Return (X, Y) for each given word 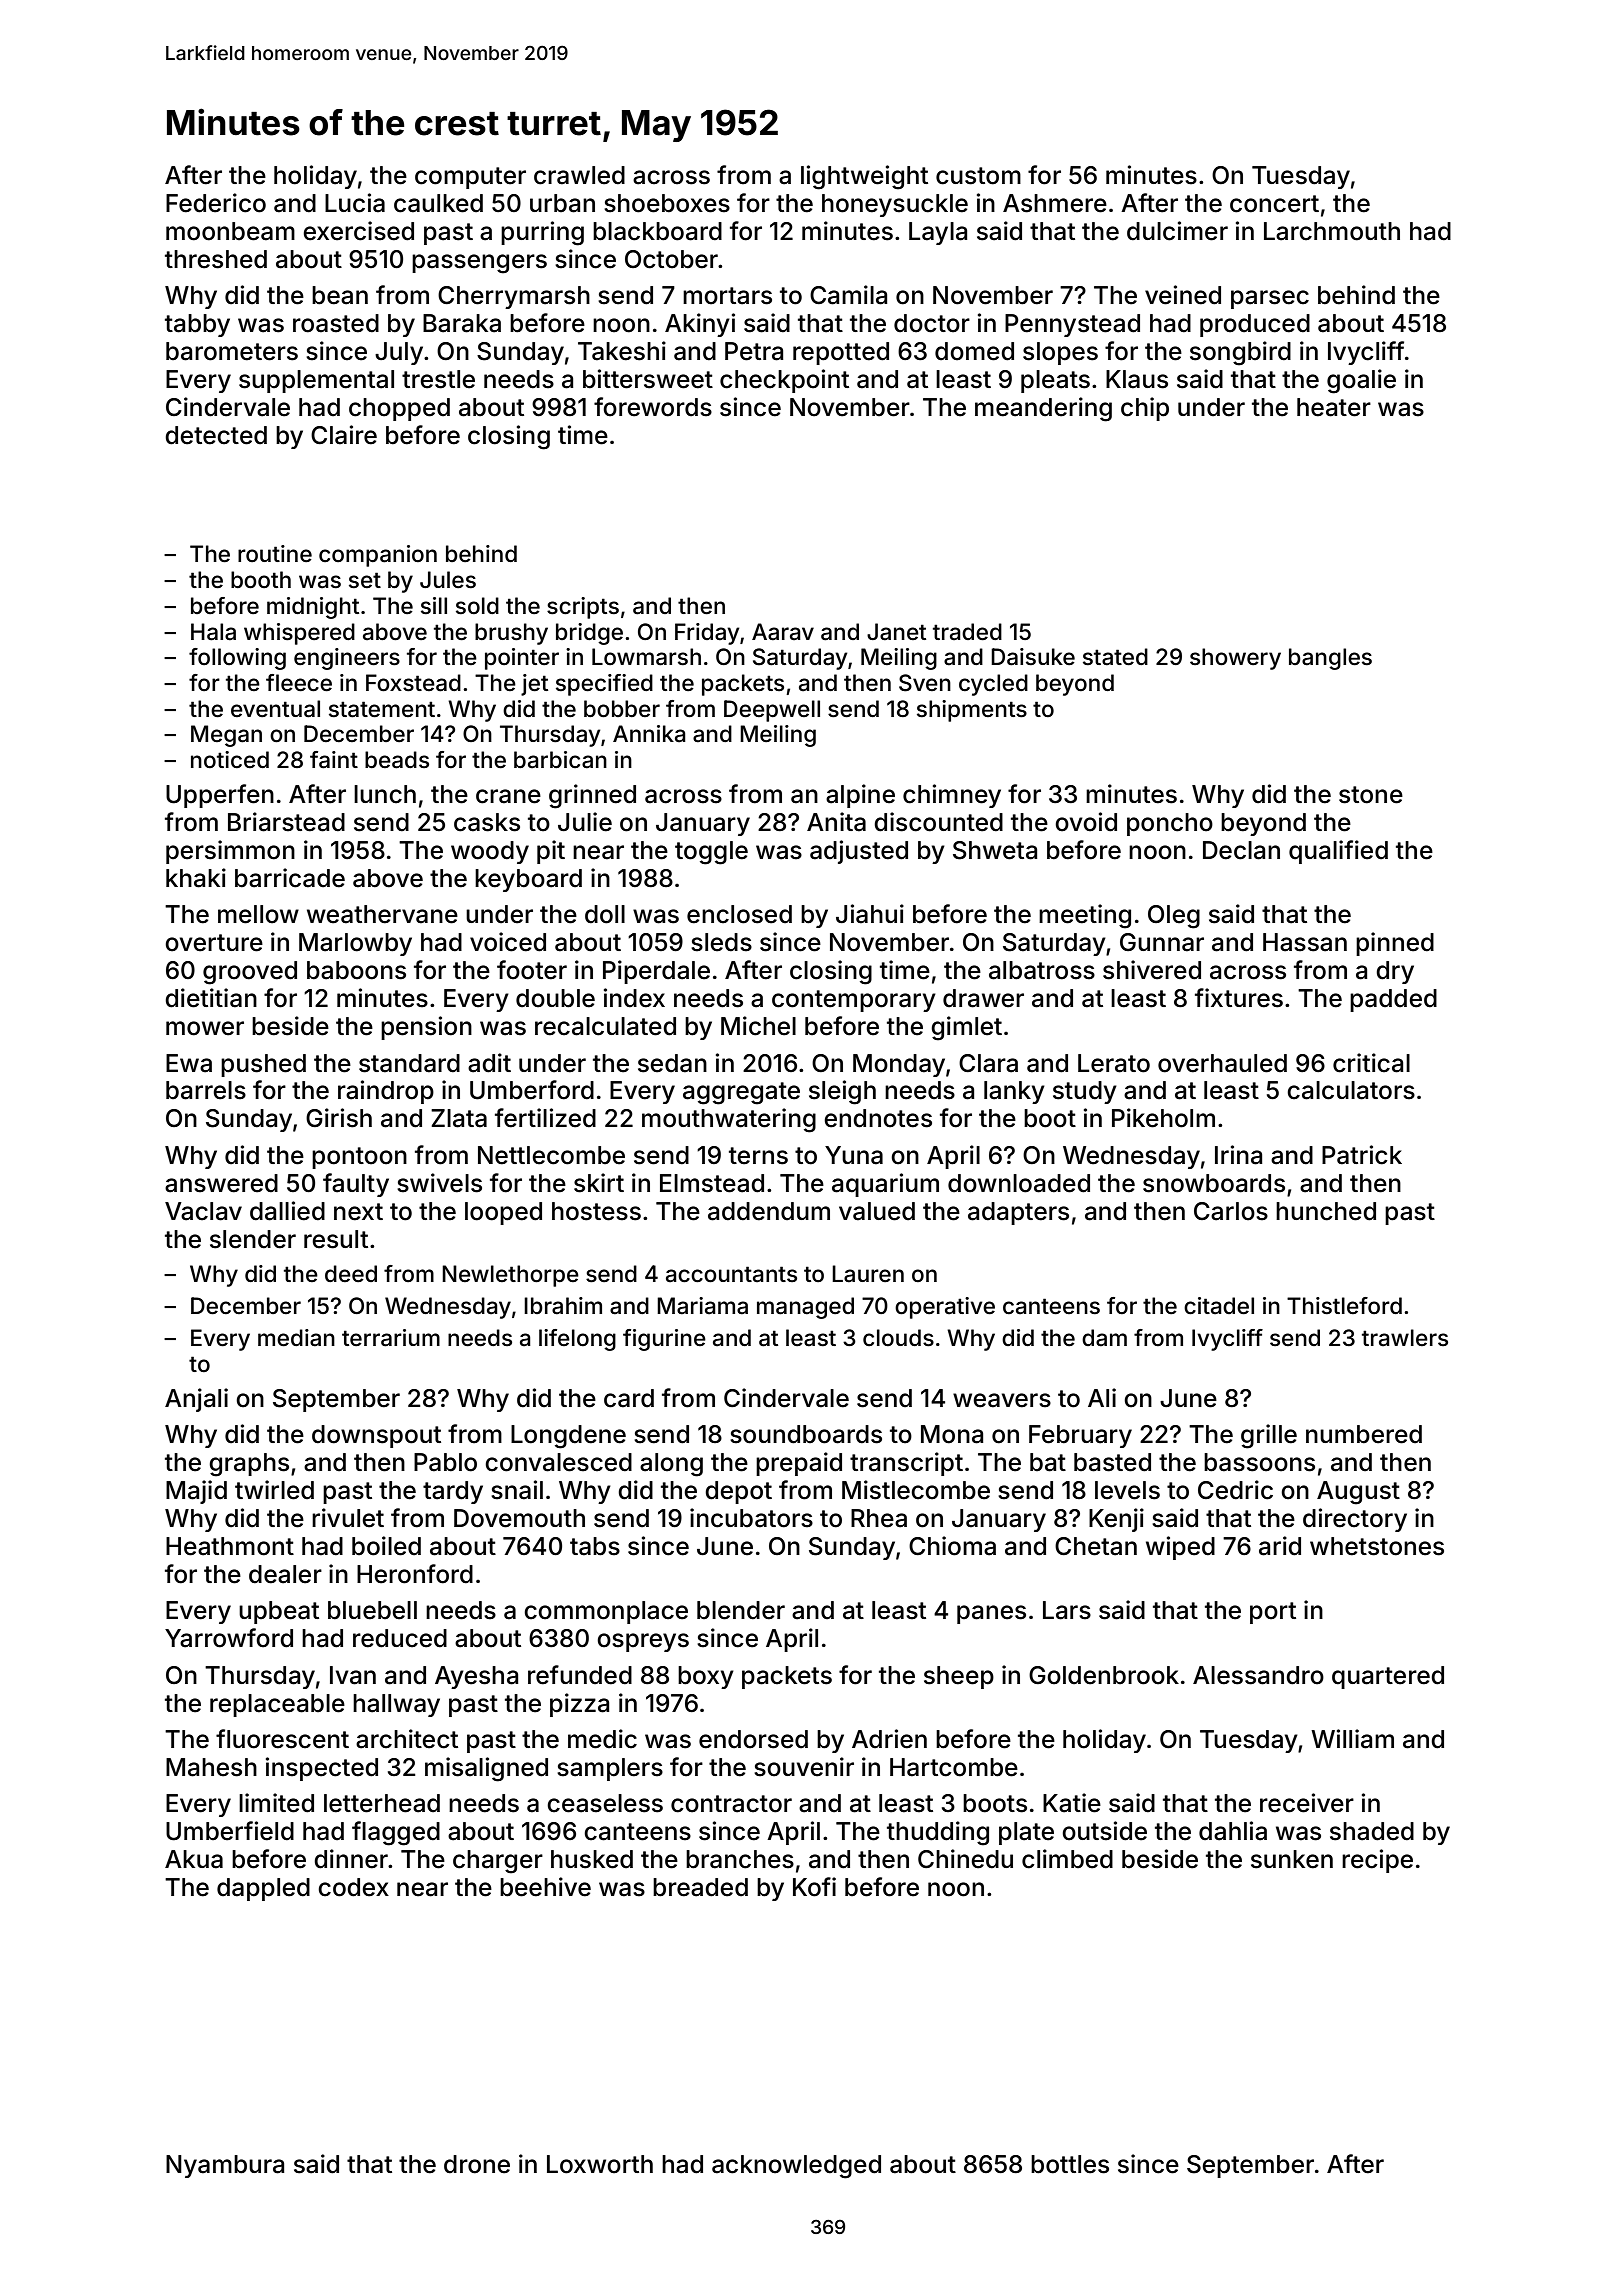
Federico (216, 203)
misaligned (486, 1769)
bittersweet (648, 379)
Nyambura (225, 2166)
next (358, 1212)
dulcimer (1177, 231)
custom (978, 176)
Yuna (854, 1155)
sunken (1292, 1859)
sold (477, 606)
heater (1334, 407)
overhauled (1222, 1063)
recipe (1377, 1861)
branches (740, 1859)
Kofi (814, 1887)
